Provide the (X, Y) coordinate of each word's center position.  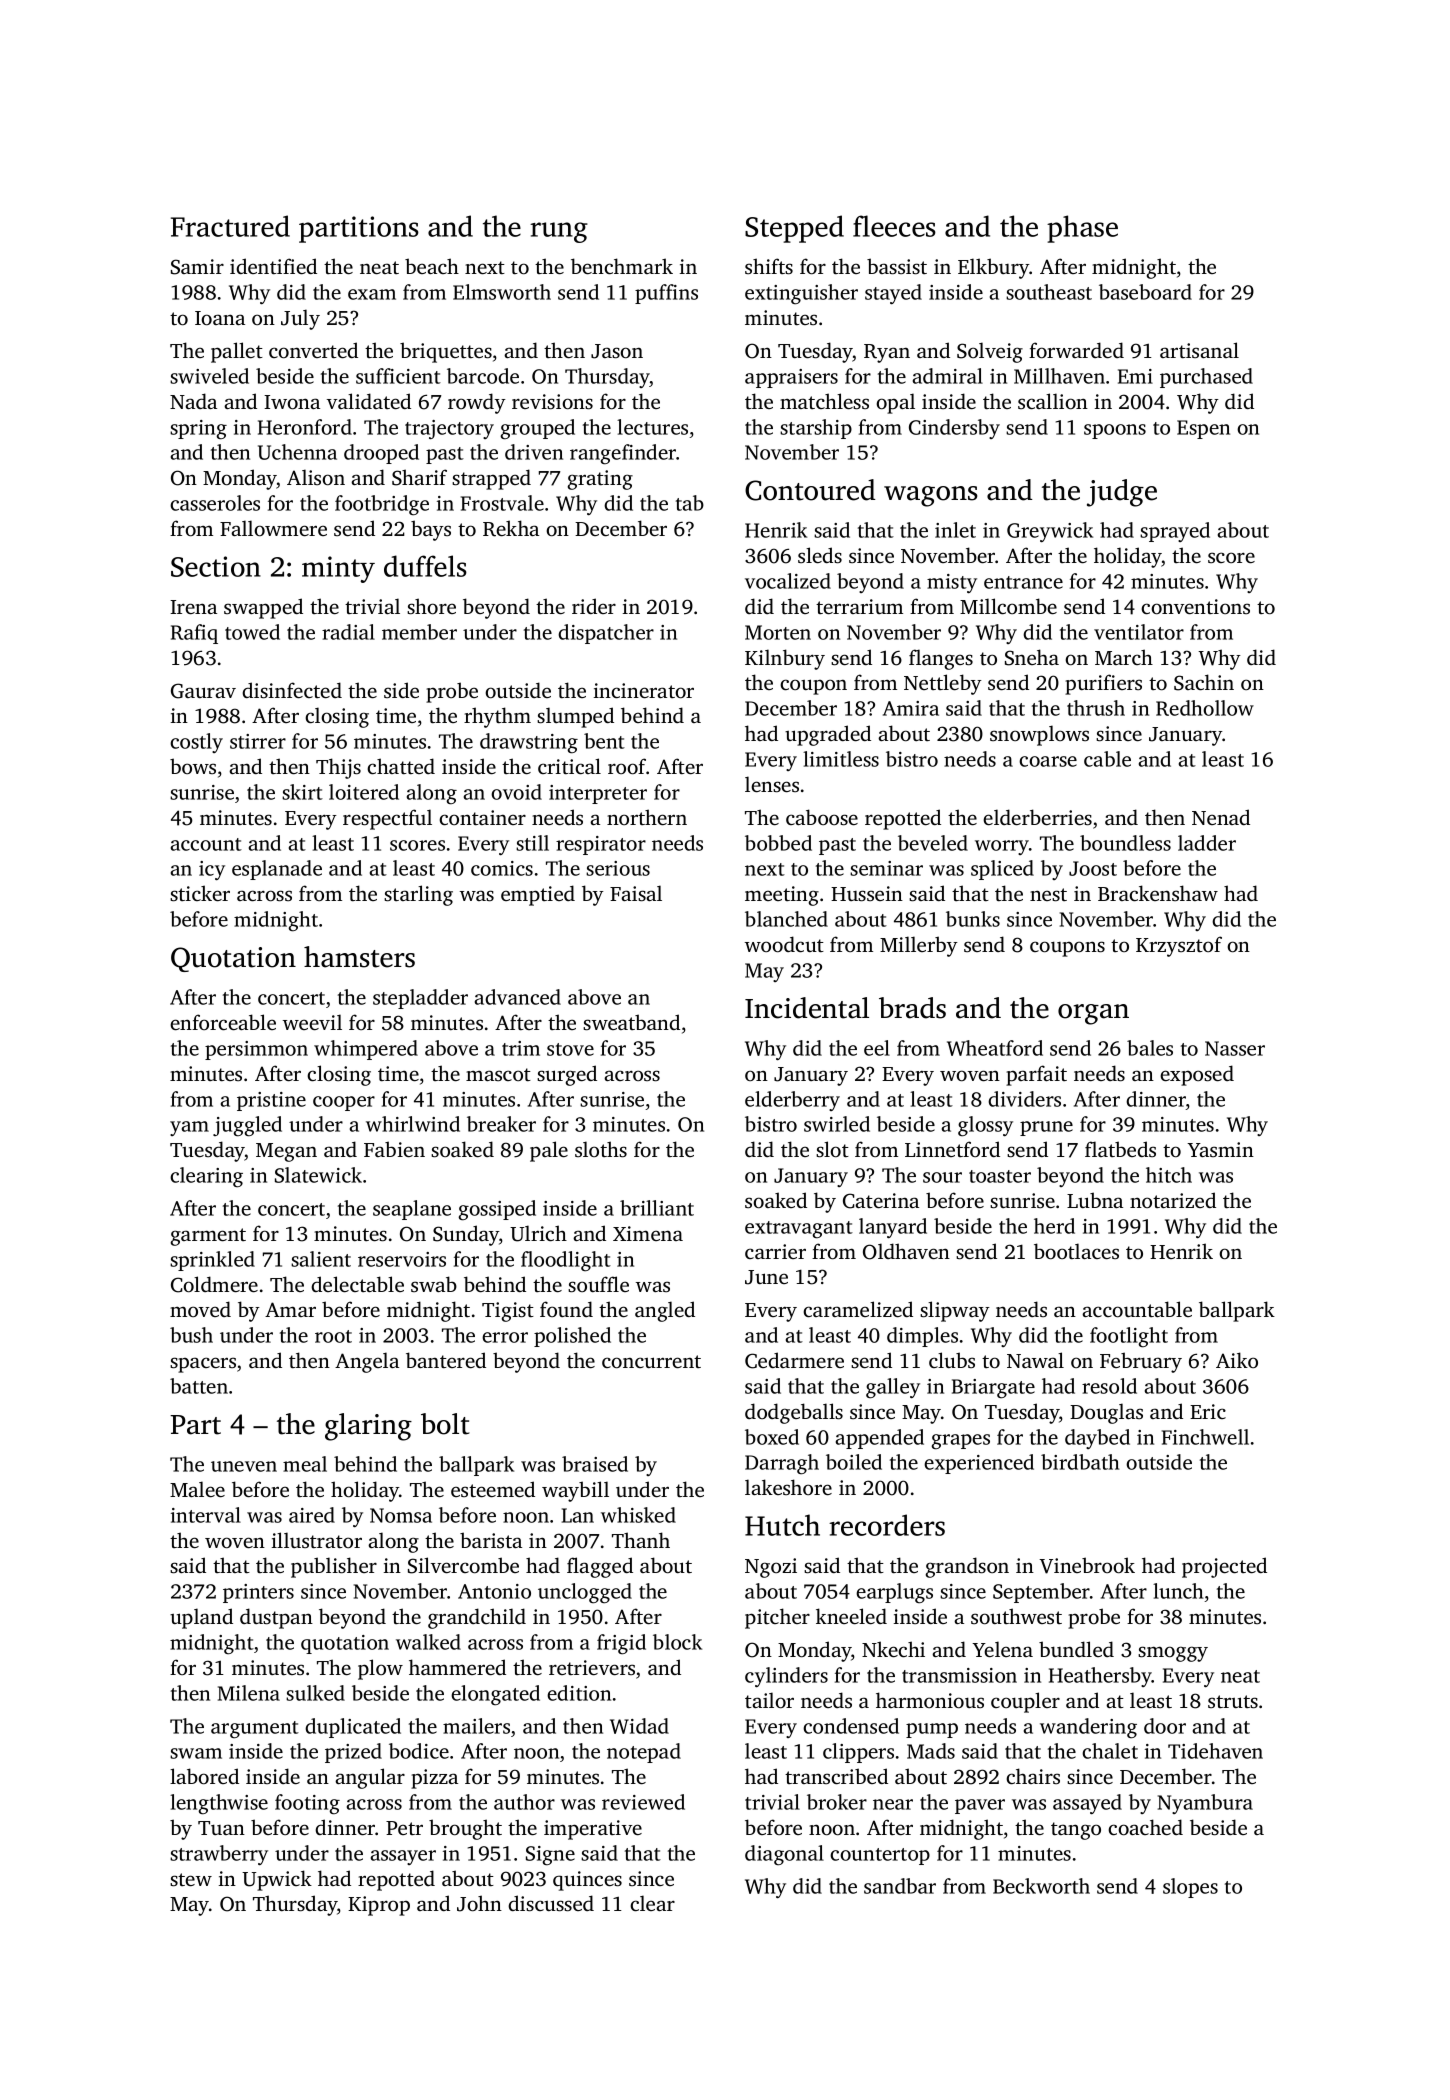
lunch (1178, 1591)
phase (1082, 229)
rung (559, 232)
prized (353, 1753)
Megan (286, 1152)
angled (665, 1311)
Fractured (230, 226)
